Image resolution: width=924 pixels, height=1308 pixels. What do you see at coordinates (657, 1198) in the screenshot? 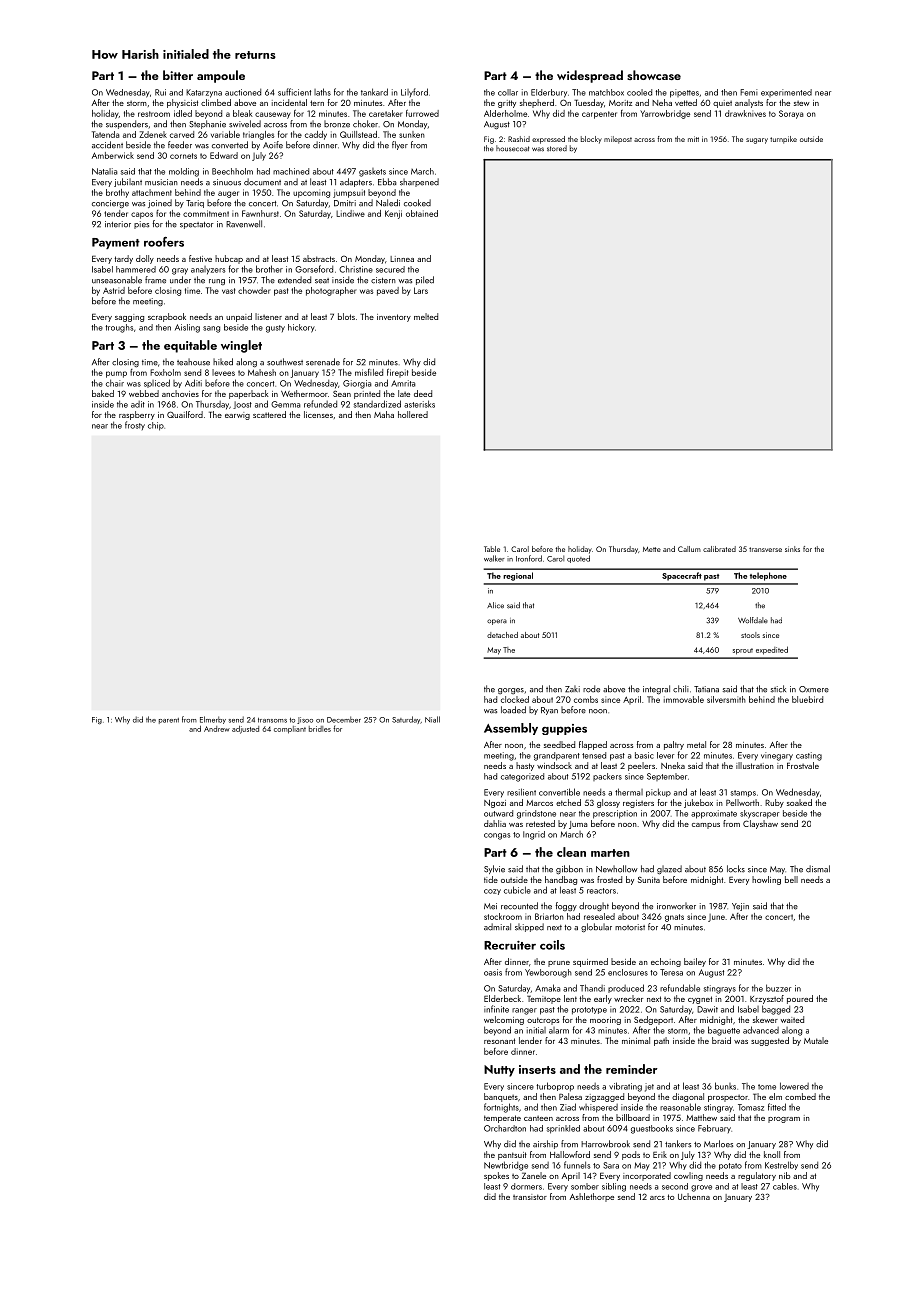
I see `arcs` at bounding box center [657, 1198].
